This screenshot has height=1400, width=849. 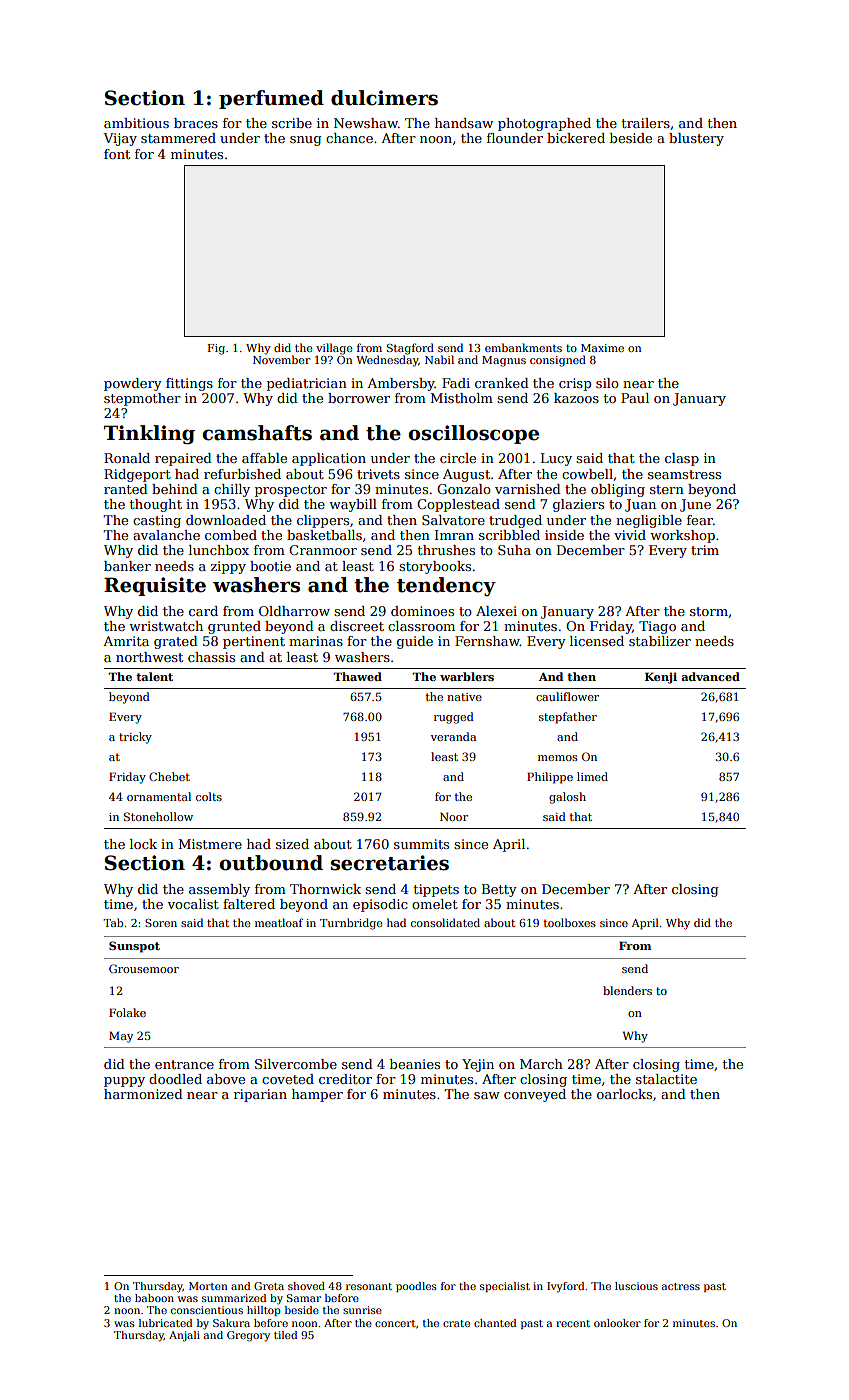 What do you see at coordinates (696, 139) in the screenshot?
I see `blustery` at bounding box center [696, 139].
